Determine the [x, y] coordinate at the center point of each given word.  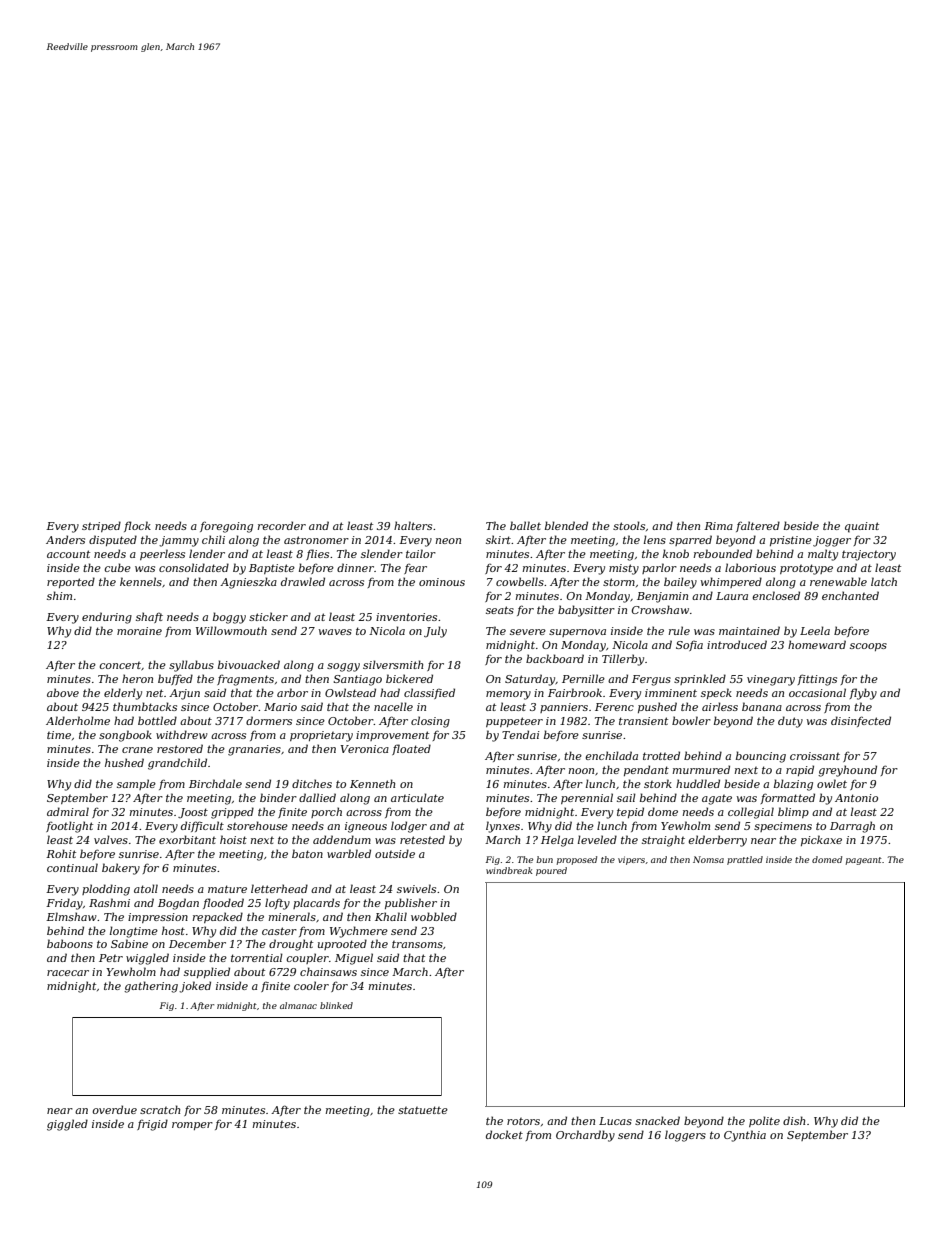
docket [504, 1134]
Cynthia [745, 1136]
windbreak [509, 870]
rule [679, 630]
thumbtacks [145, 706]
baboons [70, 943]
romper [192, 1126]
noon [581, 771]
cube [117, 567]
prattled [745, 860]
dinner [355, 567]
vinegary [771, 680]
